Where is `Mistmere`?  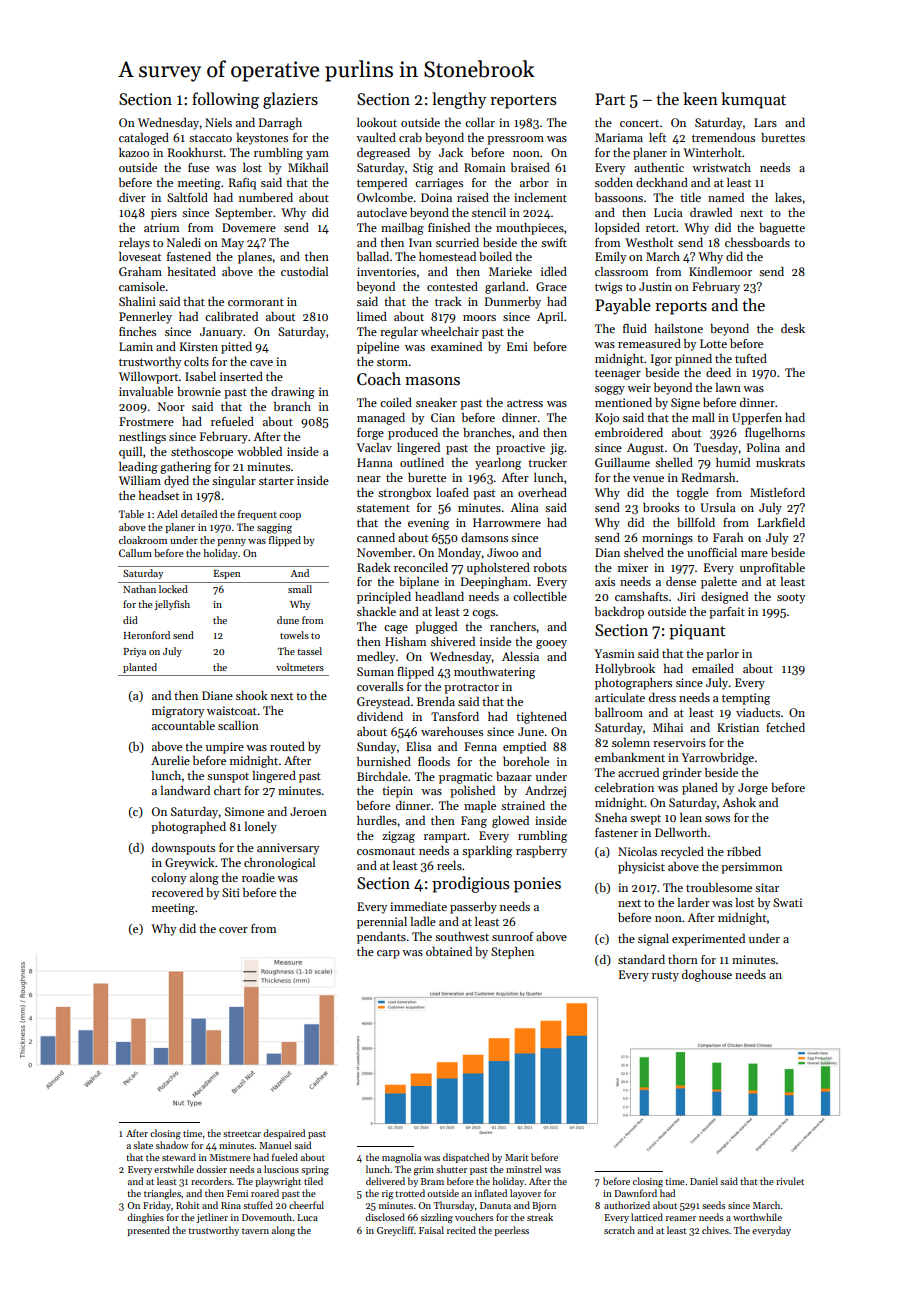
Mistmere is located at coordinates (230, 1157).
